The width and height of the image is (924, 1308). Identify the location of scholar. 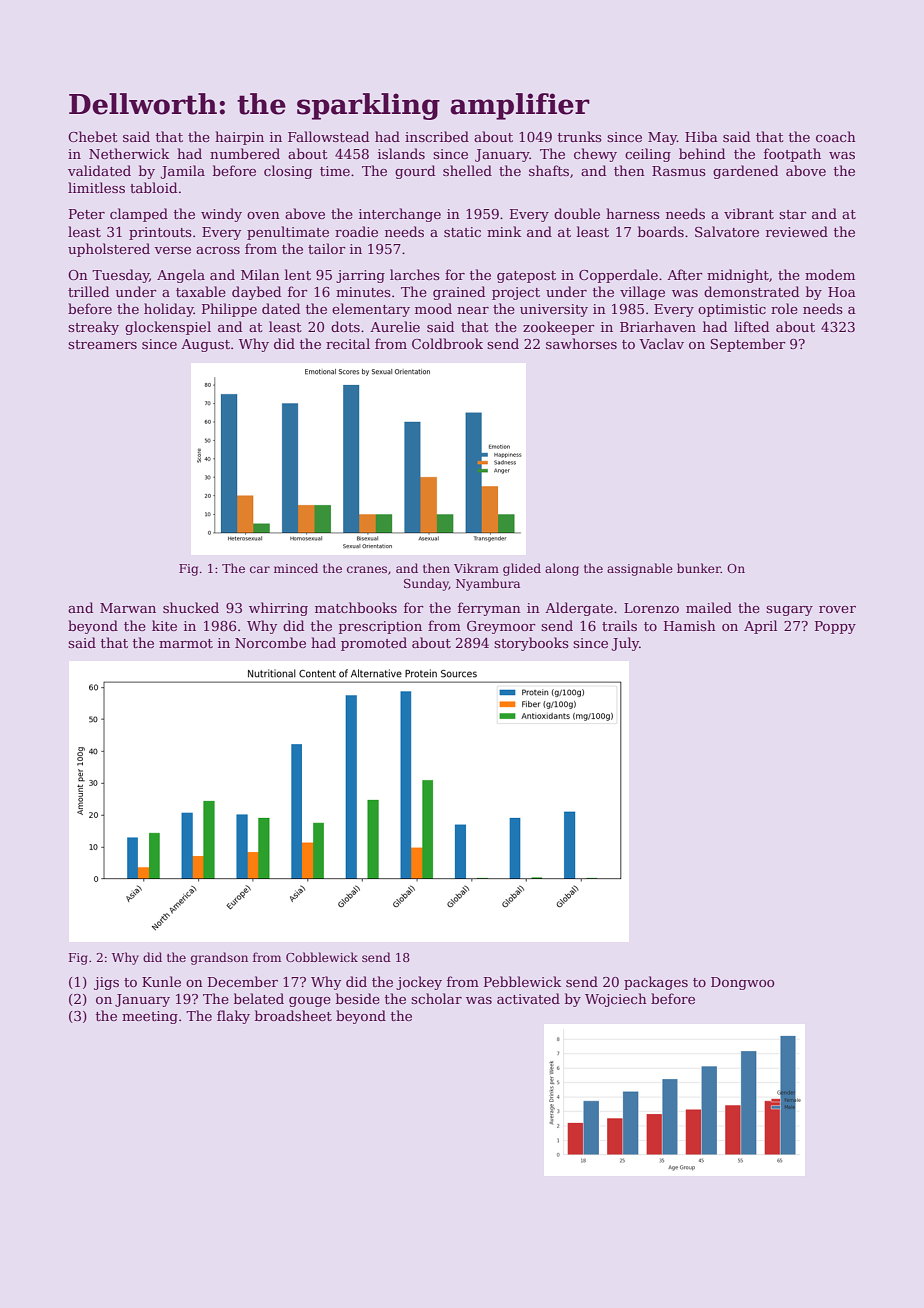
(436, 998).
